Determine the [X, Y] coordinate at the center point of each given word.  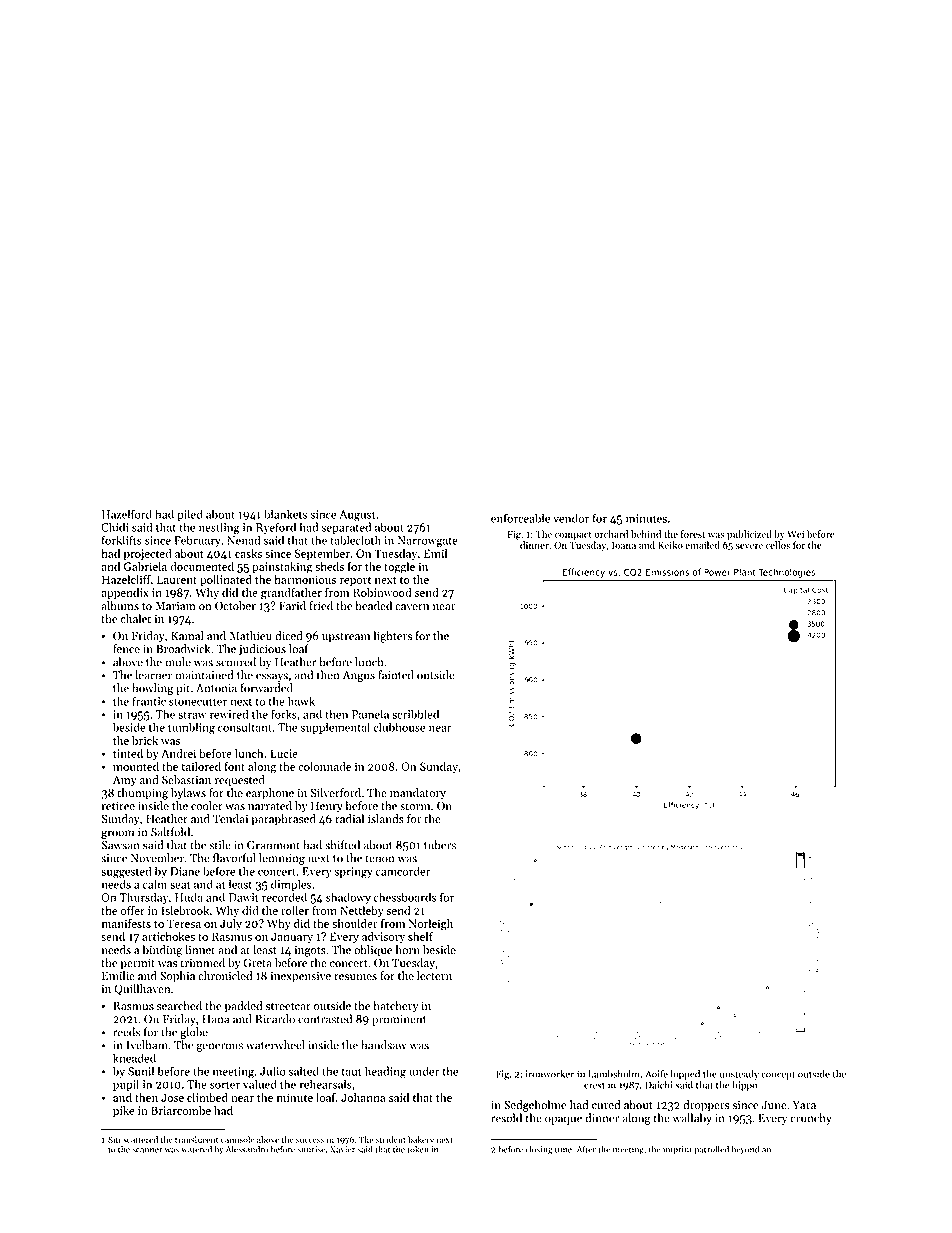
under [424, 1071]
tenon [379, 859]
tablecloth [355, 540]
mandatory [418, 794]
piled [190, 515]
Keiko [670, 545]
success [310, 1140]
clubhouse [399, 727]
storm [415, 807]
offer [133, 910]
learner [153, 675]
